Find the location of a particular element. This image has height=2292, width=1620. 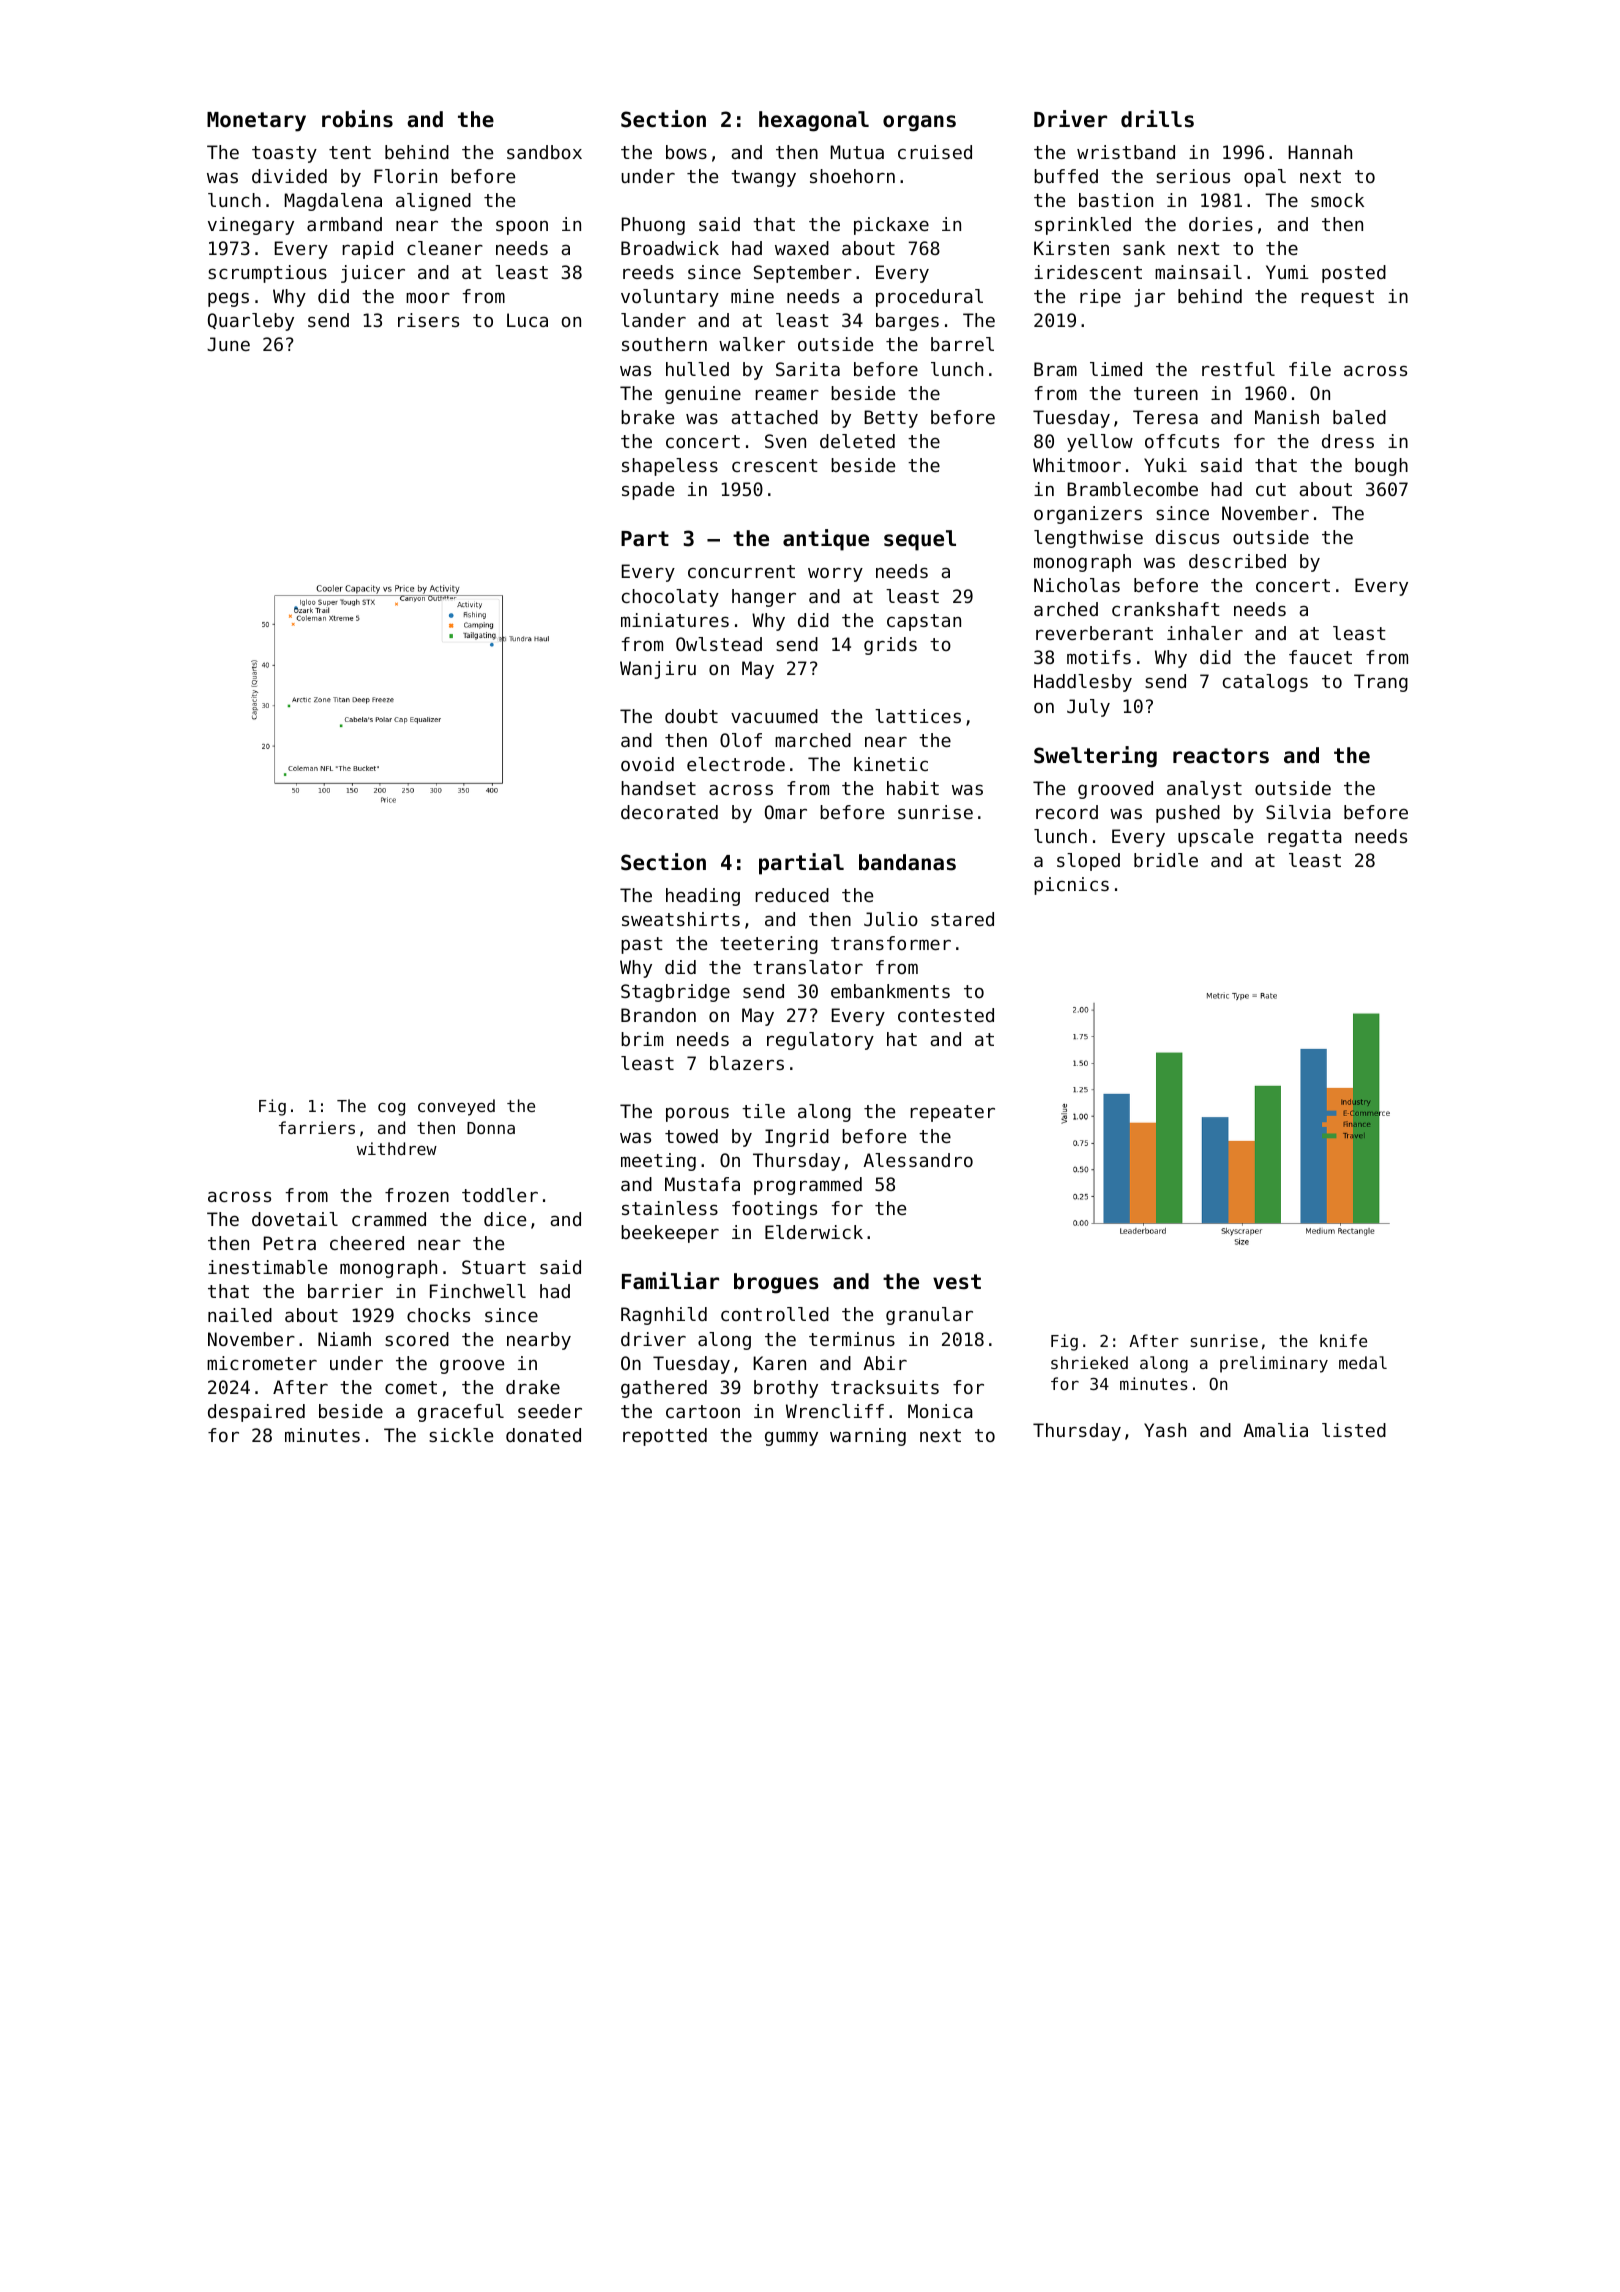

electrode is located at coordinates (736, 764).
